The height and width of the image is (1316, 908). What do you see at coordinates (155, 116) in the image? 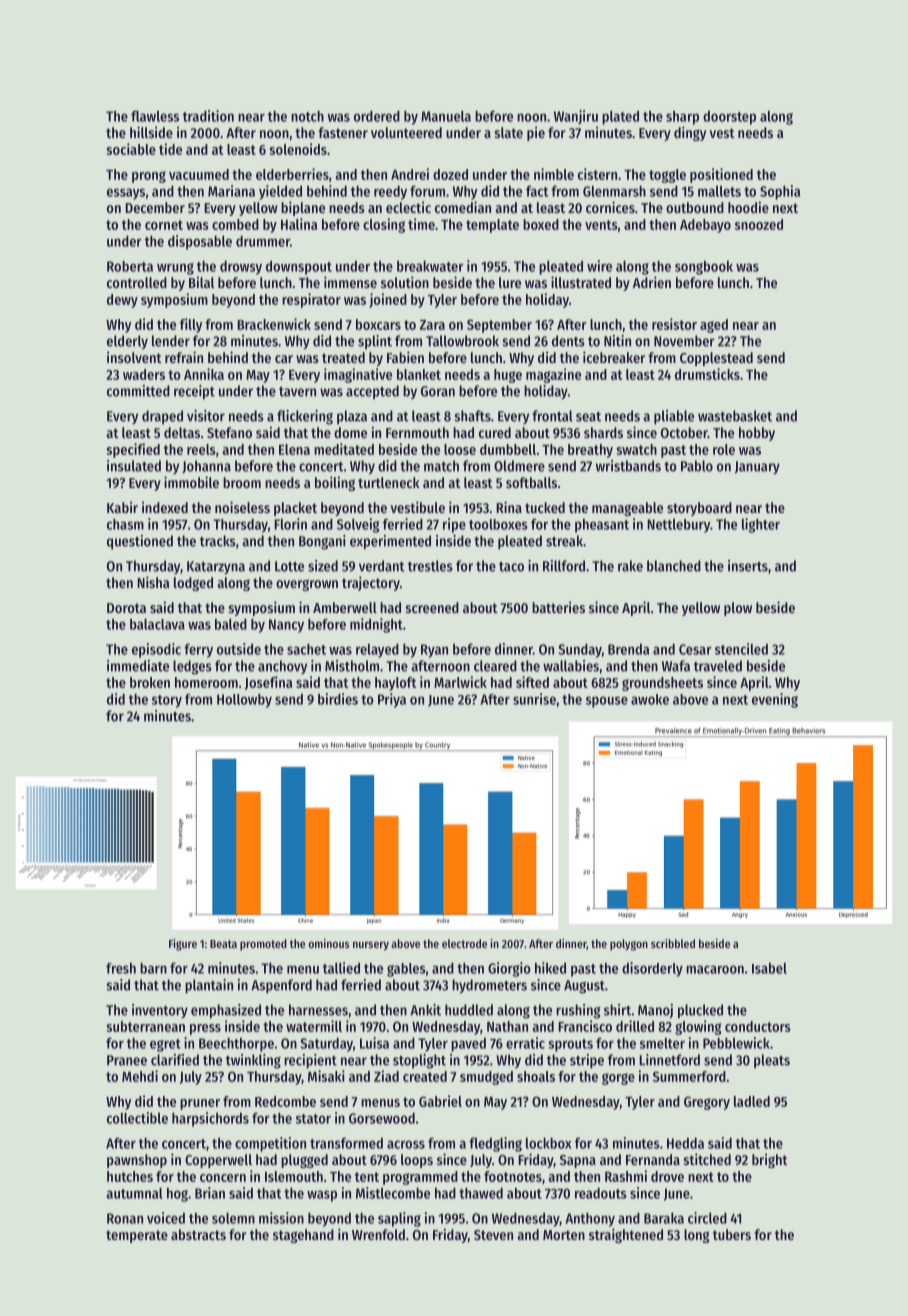
I see `flawless` at bounding box center [155, 116].
